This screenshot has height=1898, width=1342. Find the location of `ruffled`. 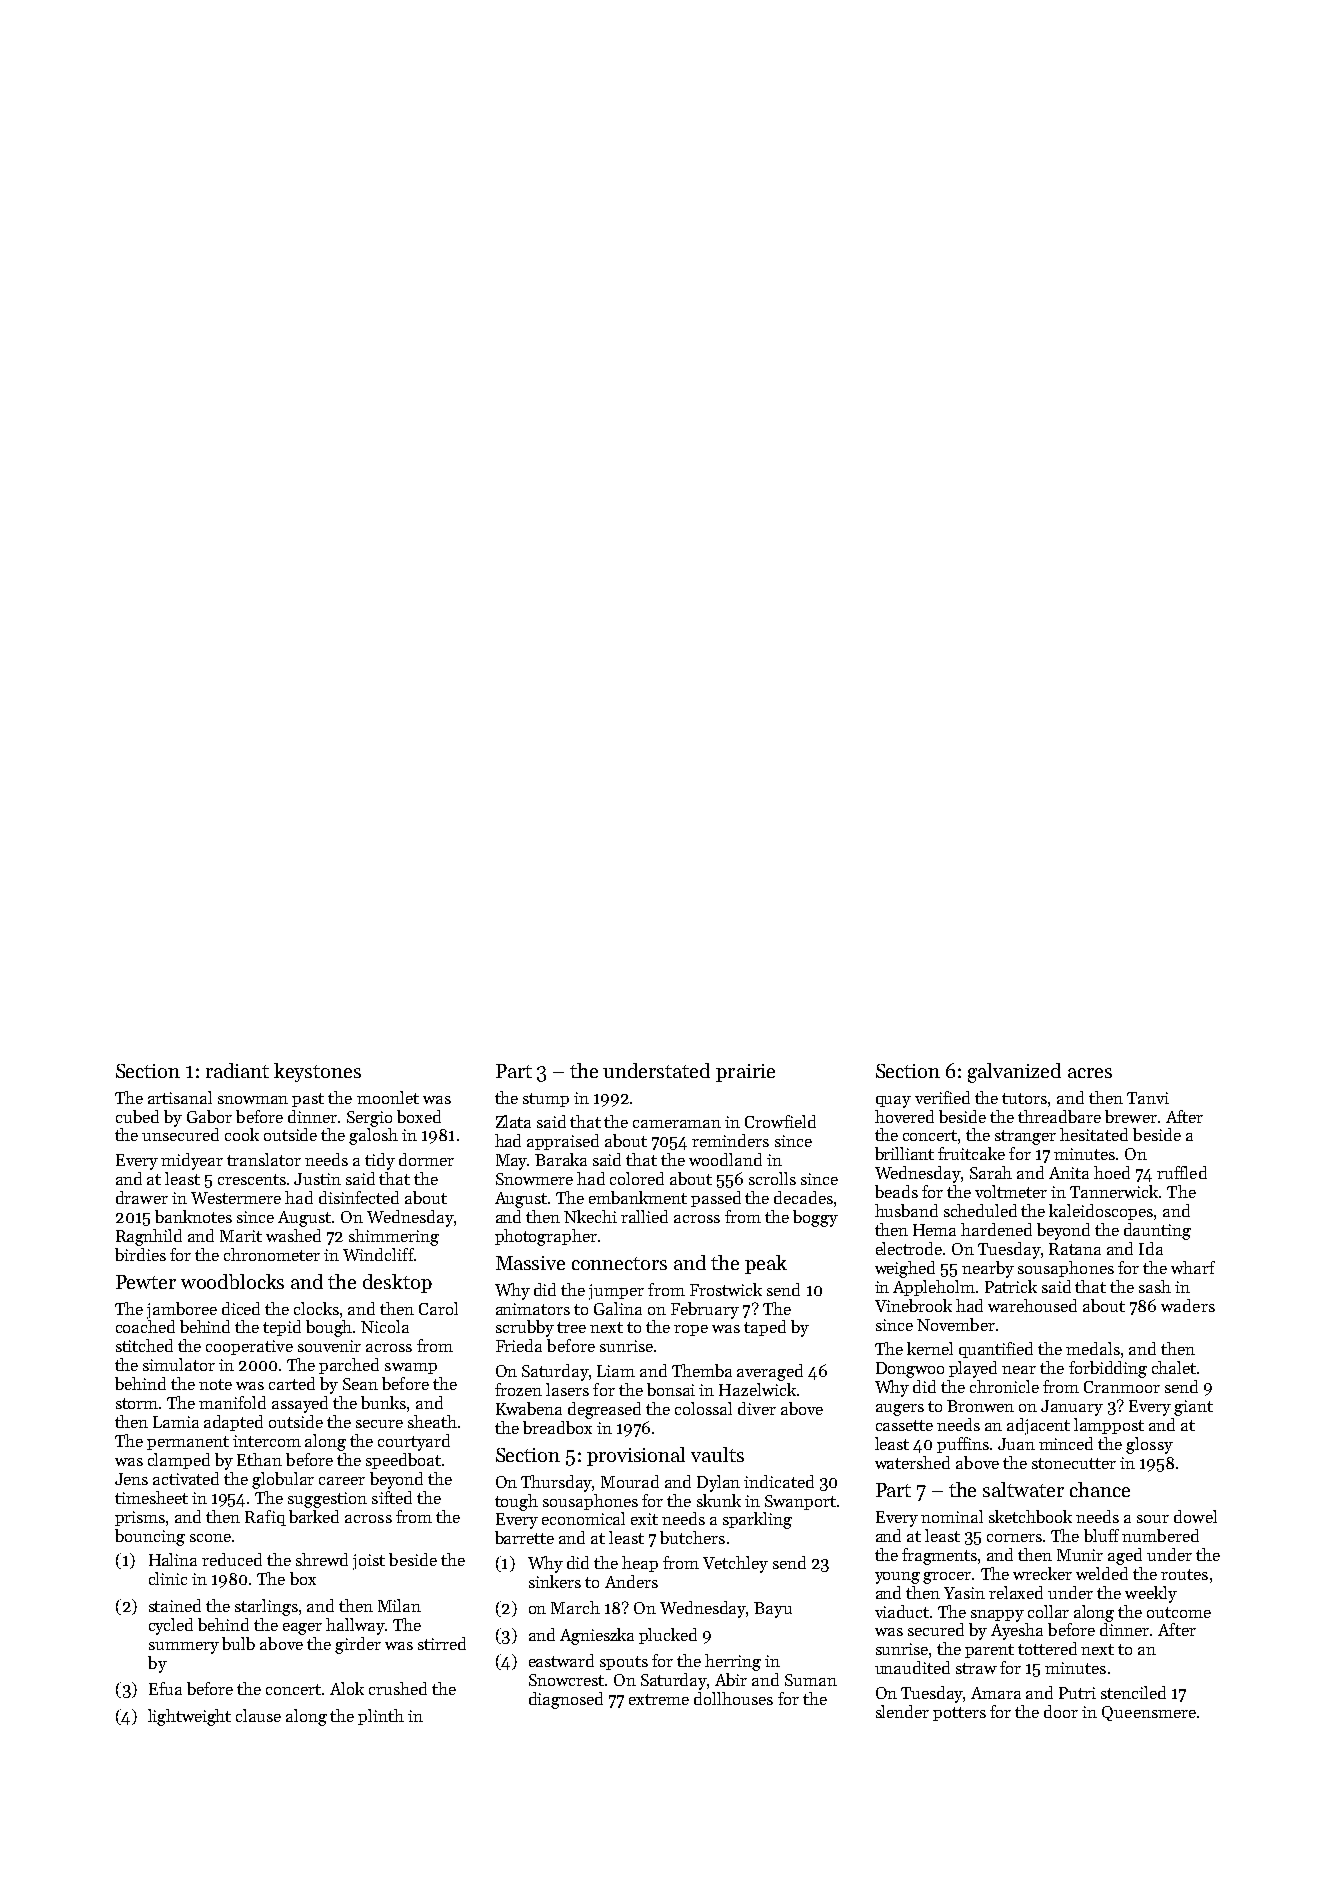

ruffled is located at coordinates (1182, 1172).
